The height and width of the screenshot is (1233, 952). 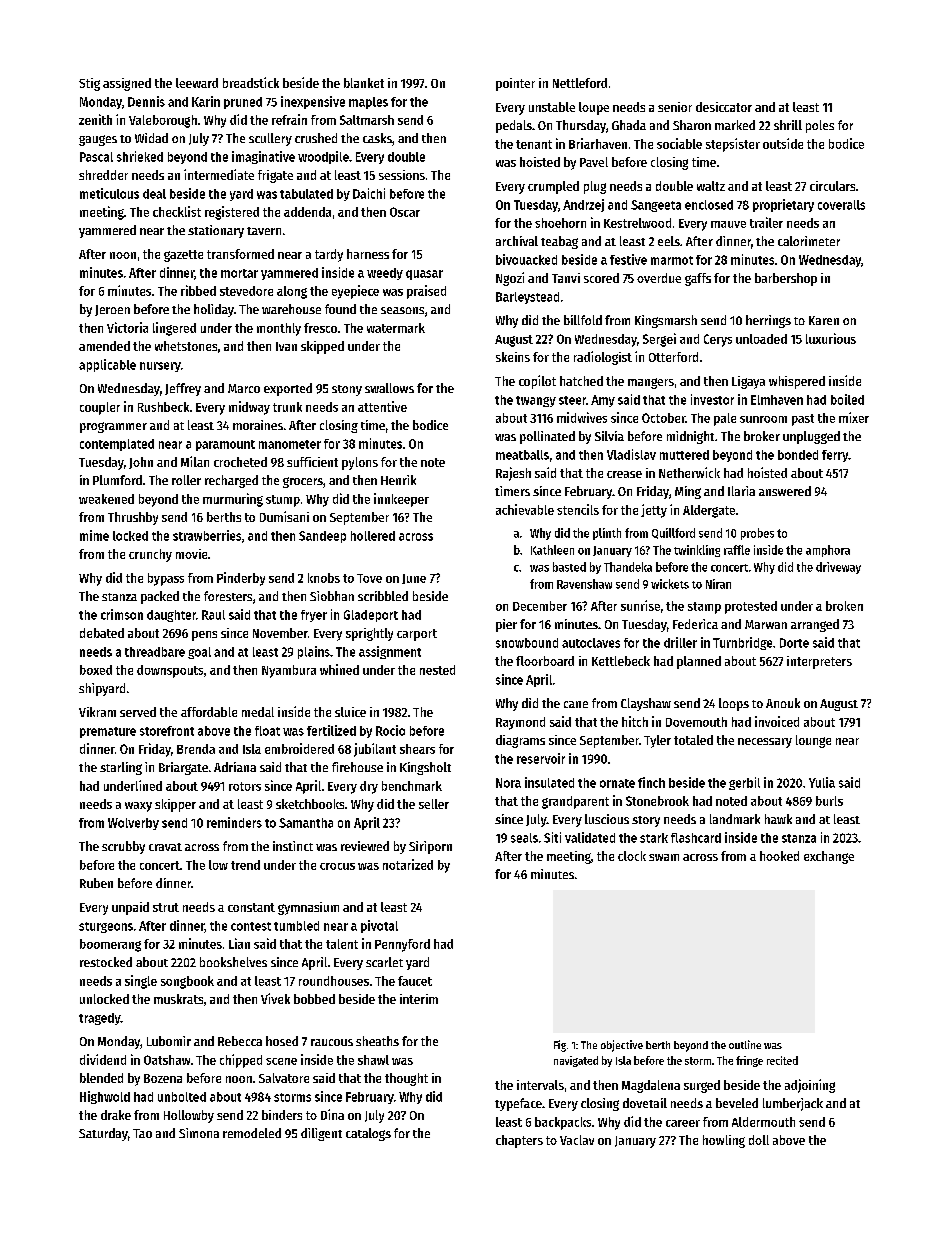 I want to click on Raymond, so click(x=520, y=723).
